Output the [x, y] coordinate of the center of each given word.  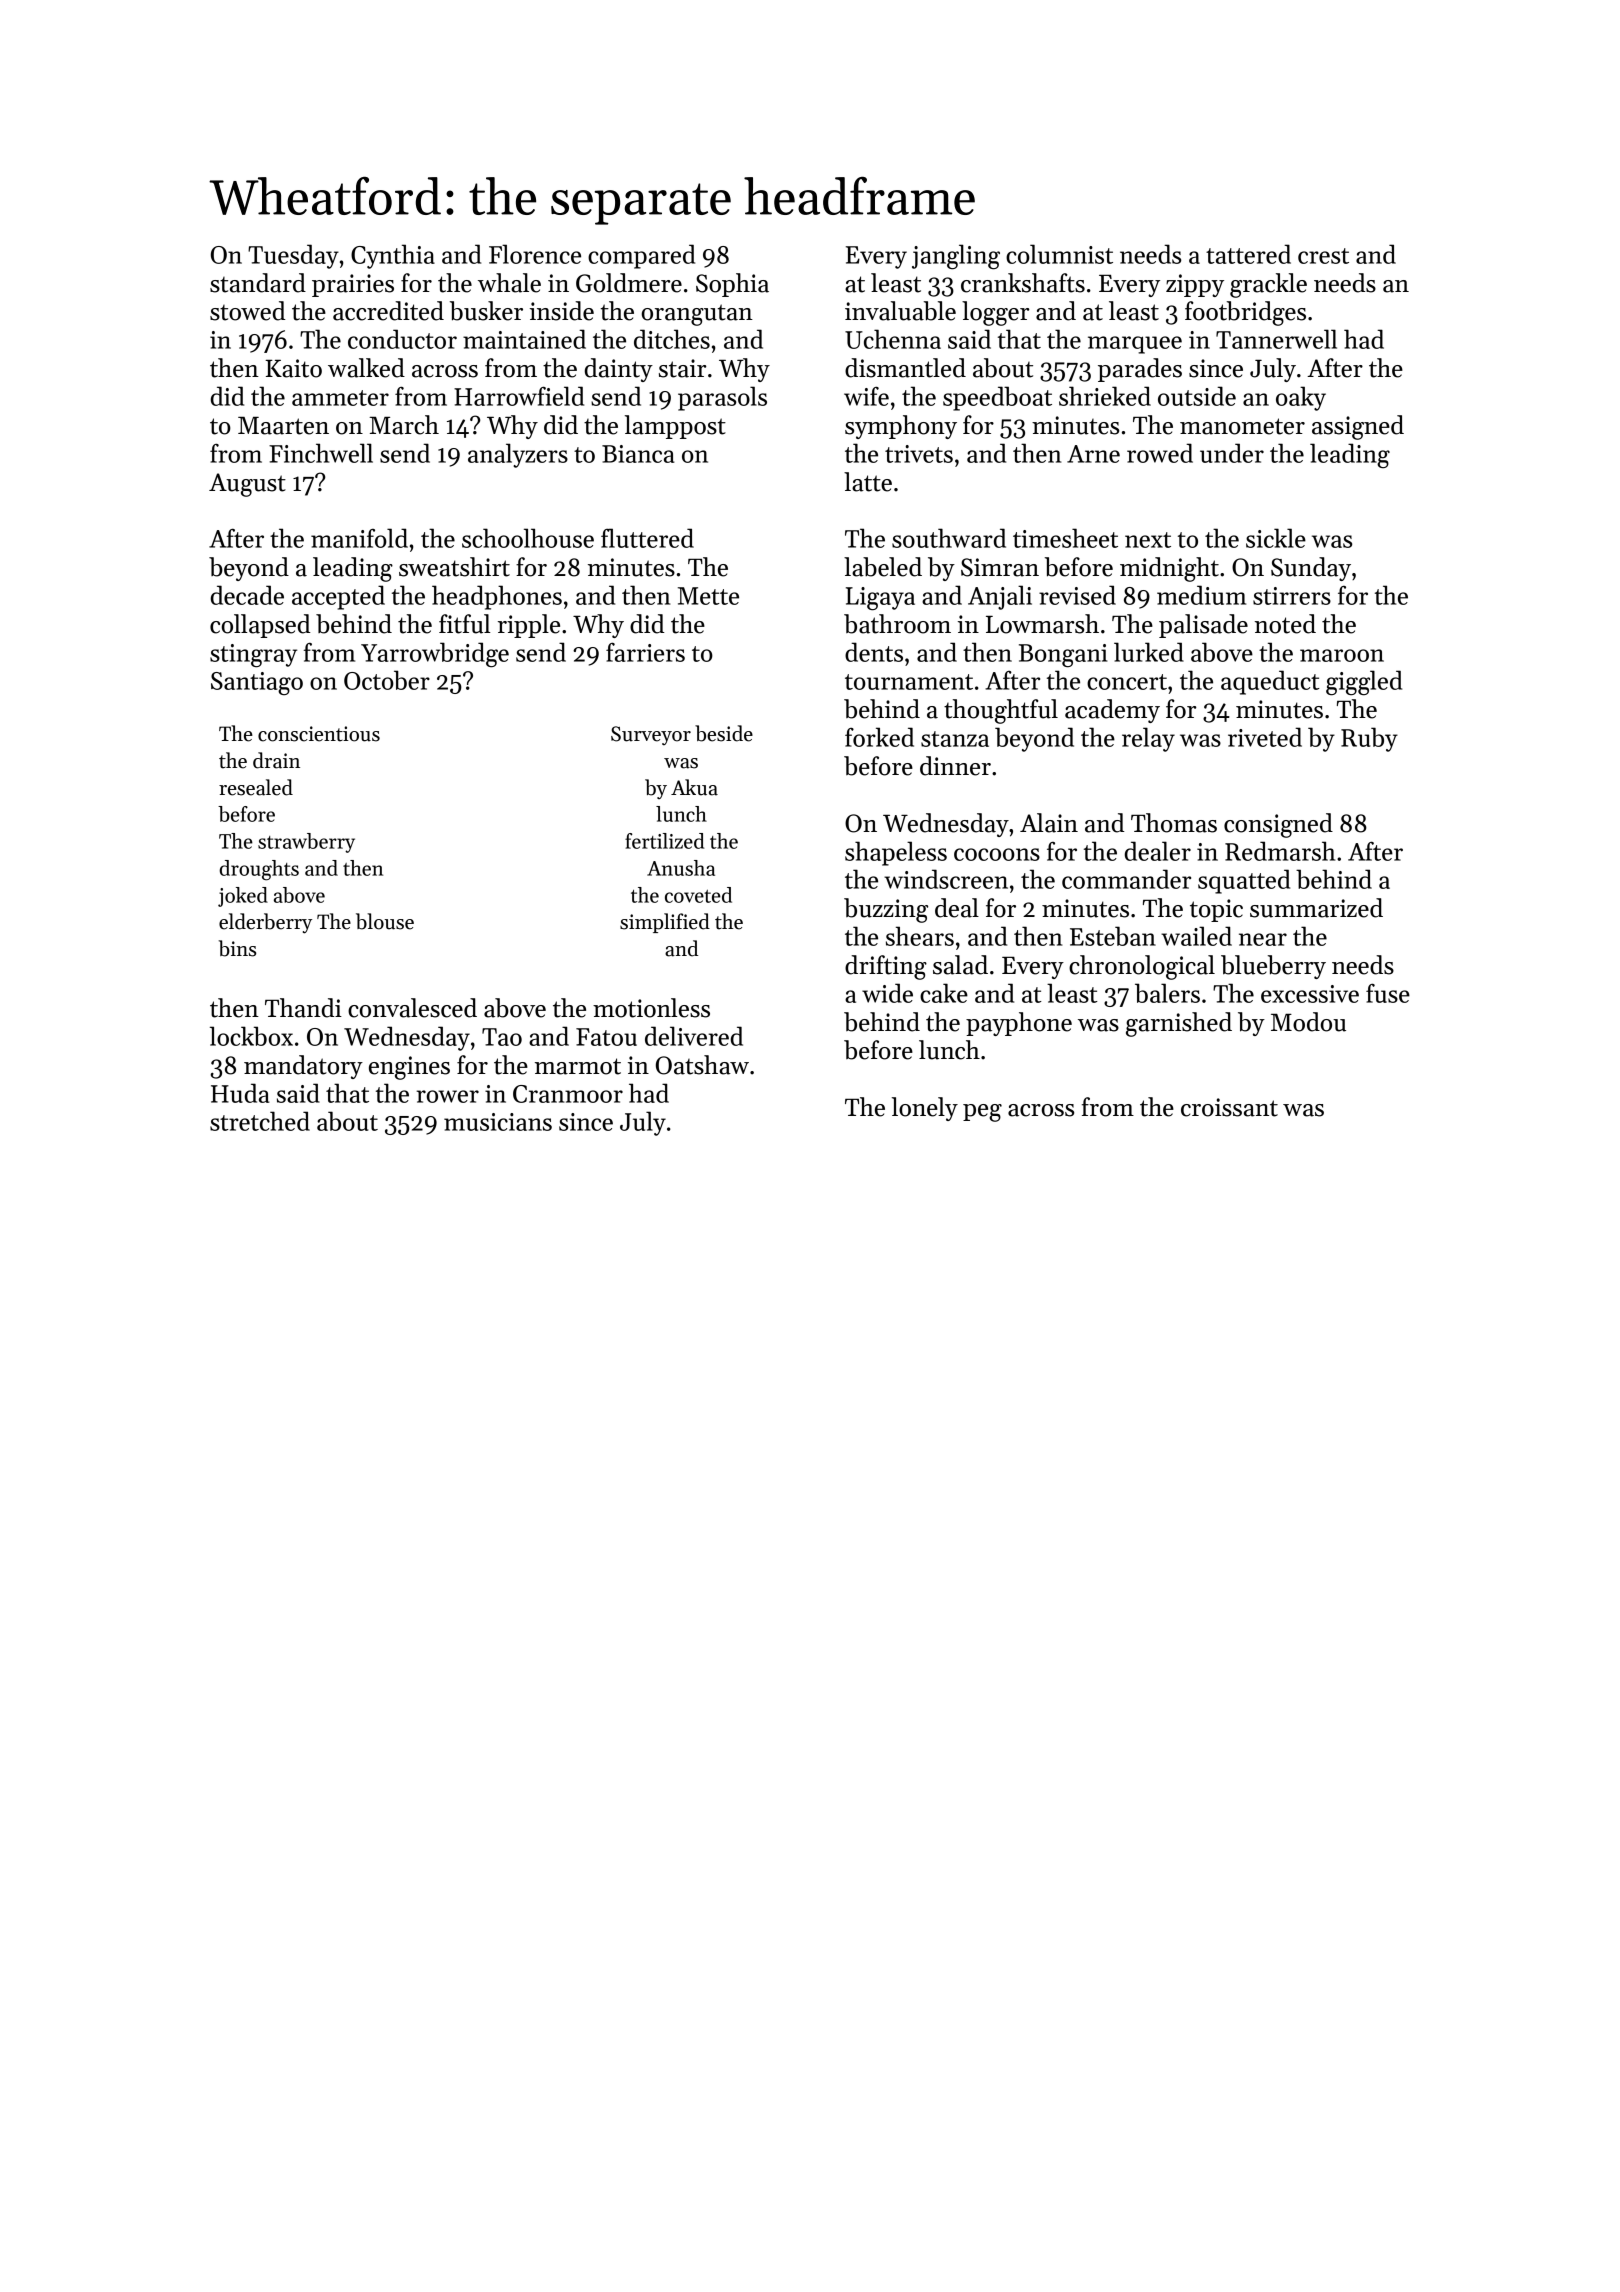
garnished [1179, 1024]
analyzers [518, 455]
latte [868, 482]
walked [366, 368]
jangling [956, 256]
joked [243, 897]
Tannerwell [1276, 339]
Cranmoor [568, 1094]
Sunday [1311, 569]
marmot [578, 1066]
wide [887, 993]
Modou [1308, 1022]
